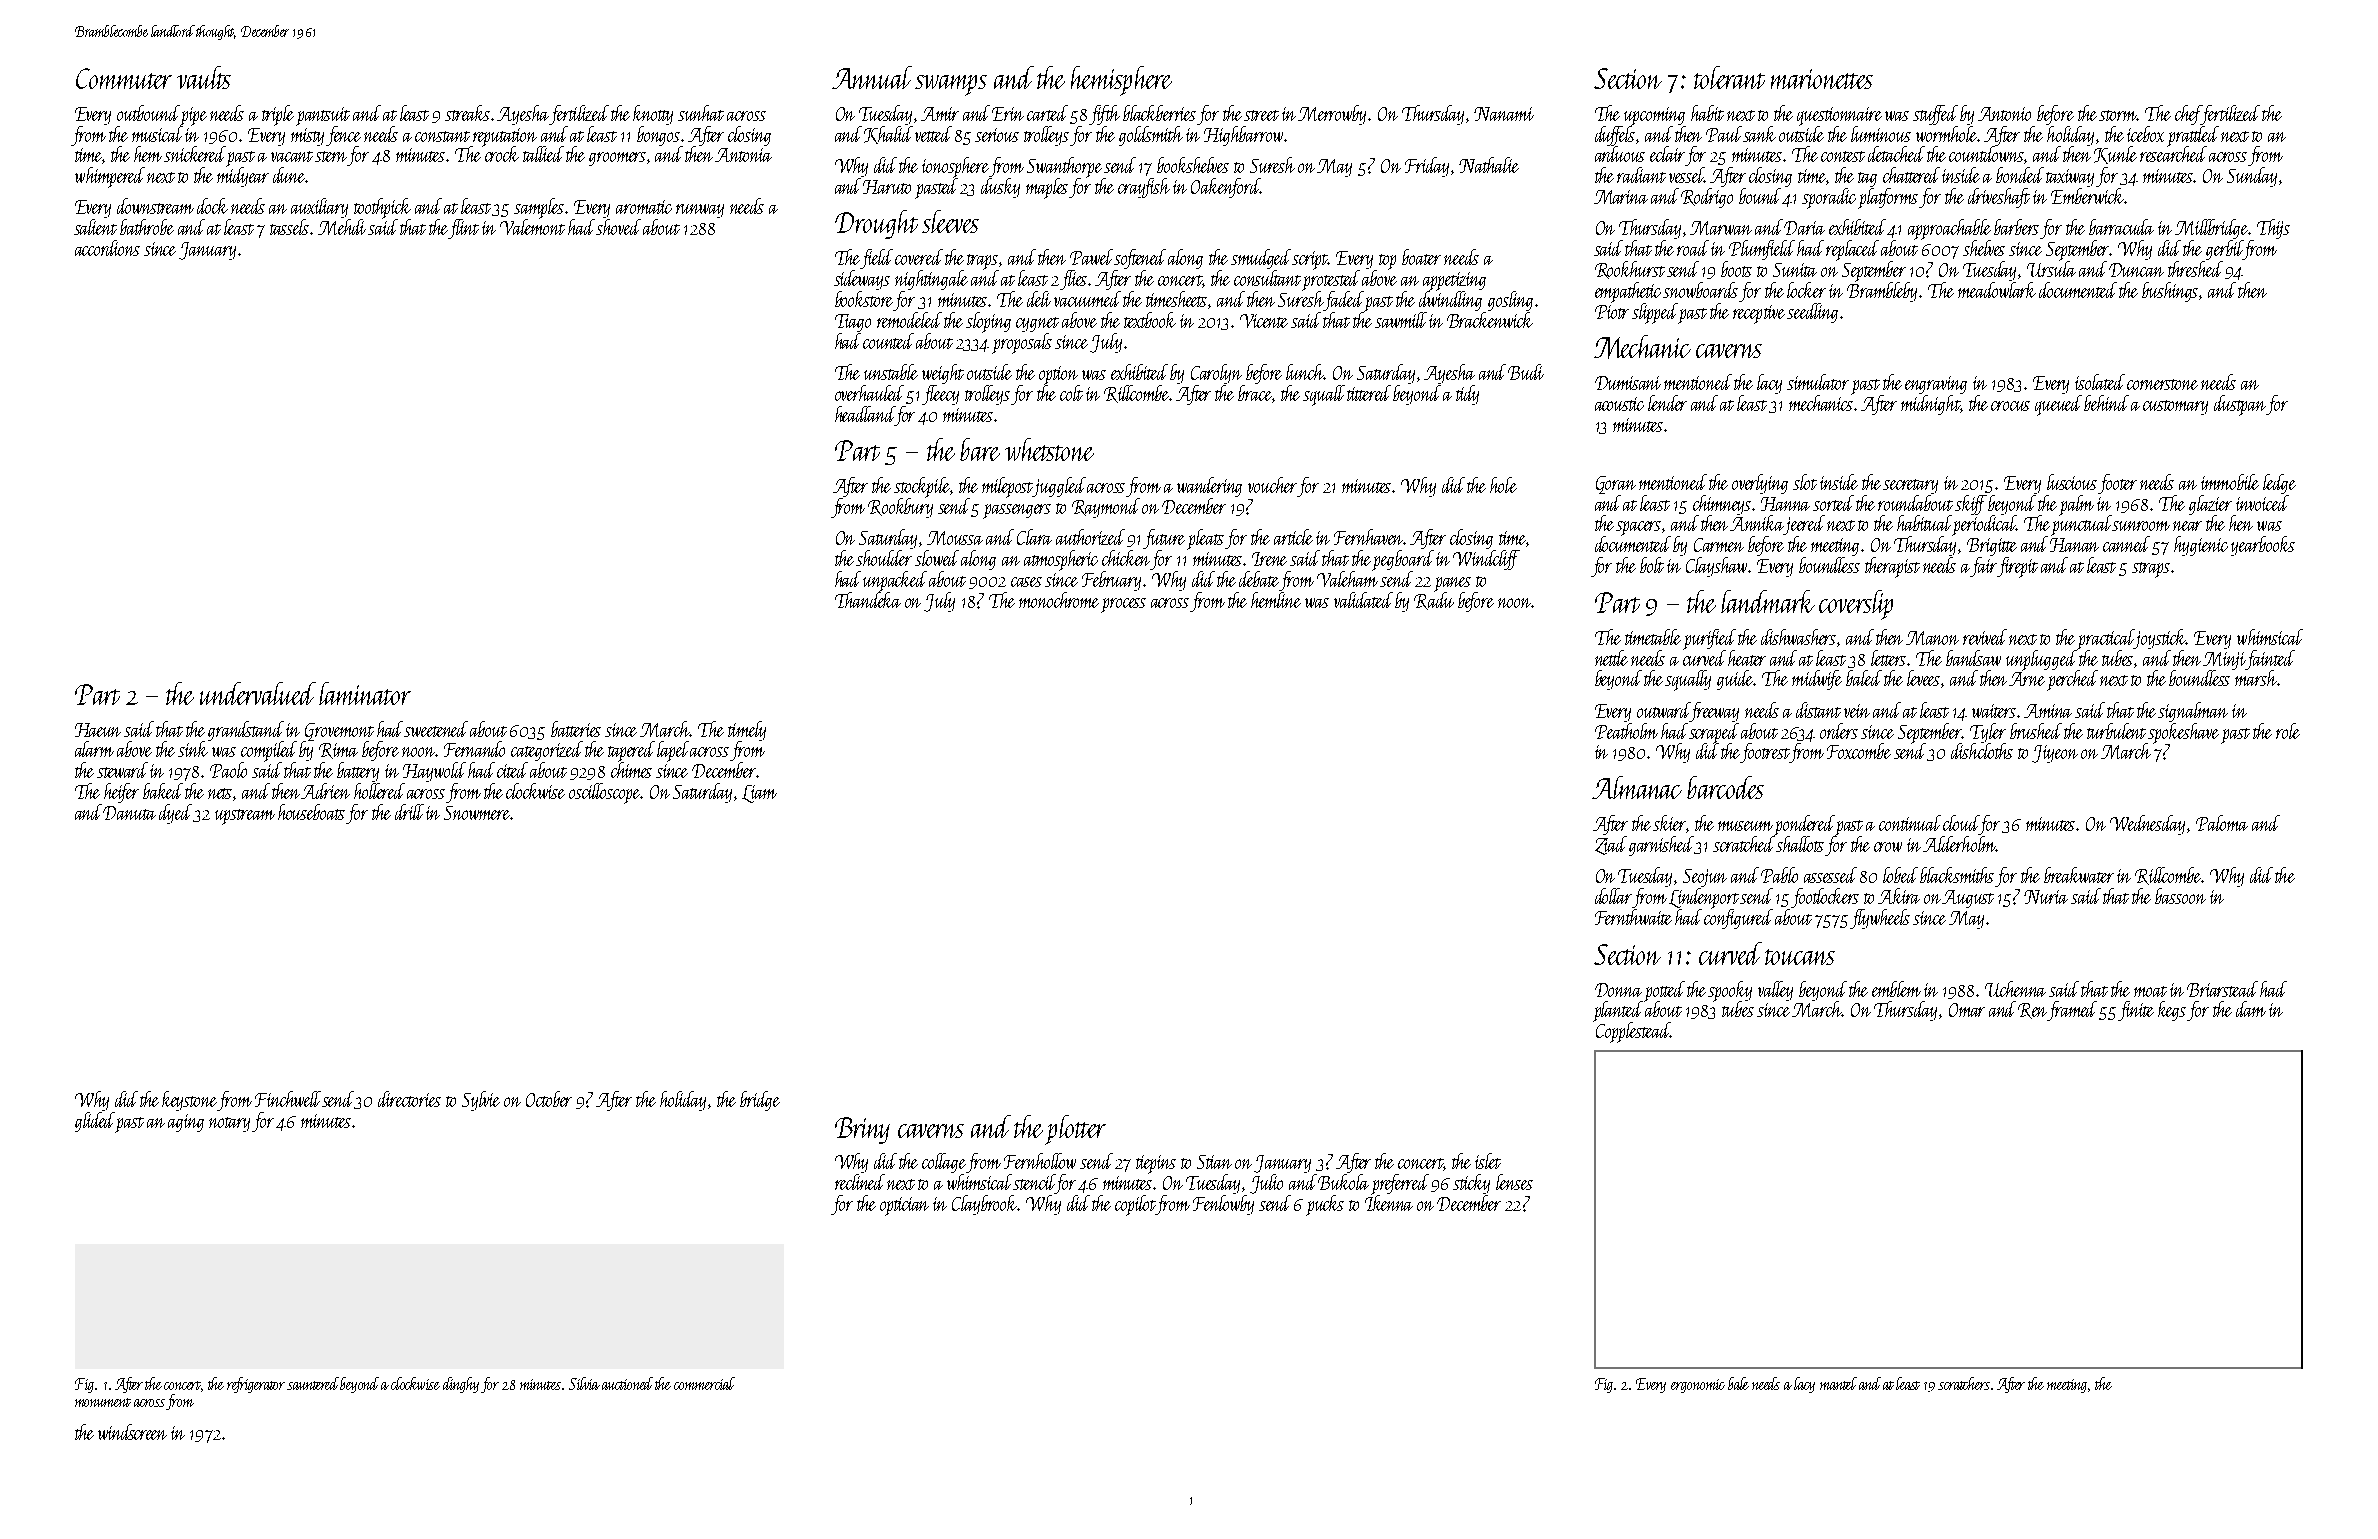 The height and width of the screenshot is (1539, 2378). I want to click on accordions, so click(107, 248).
